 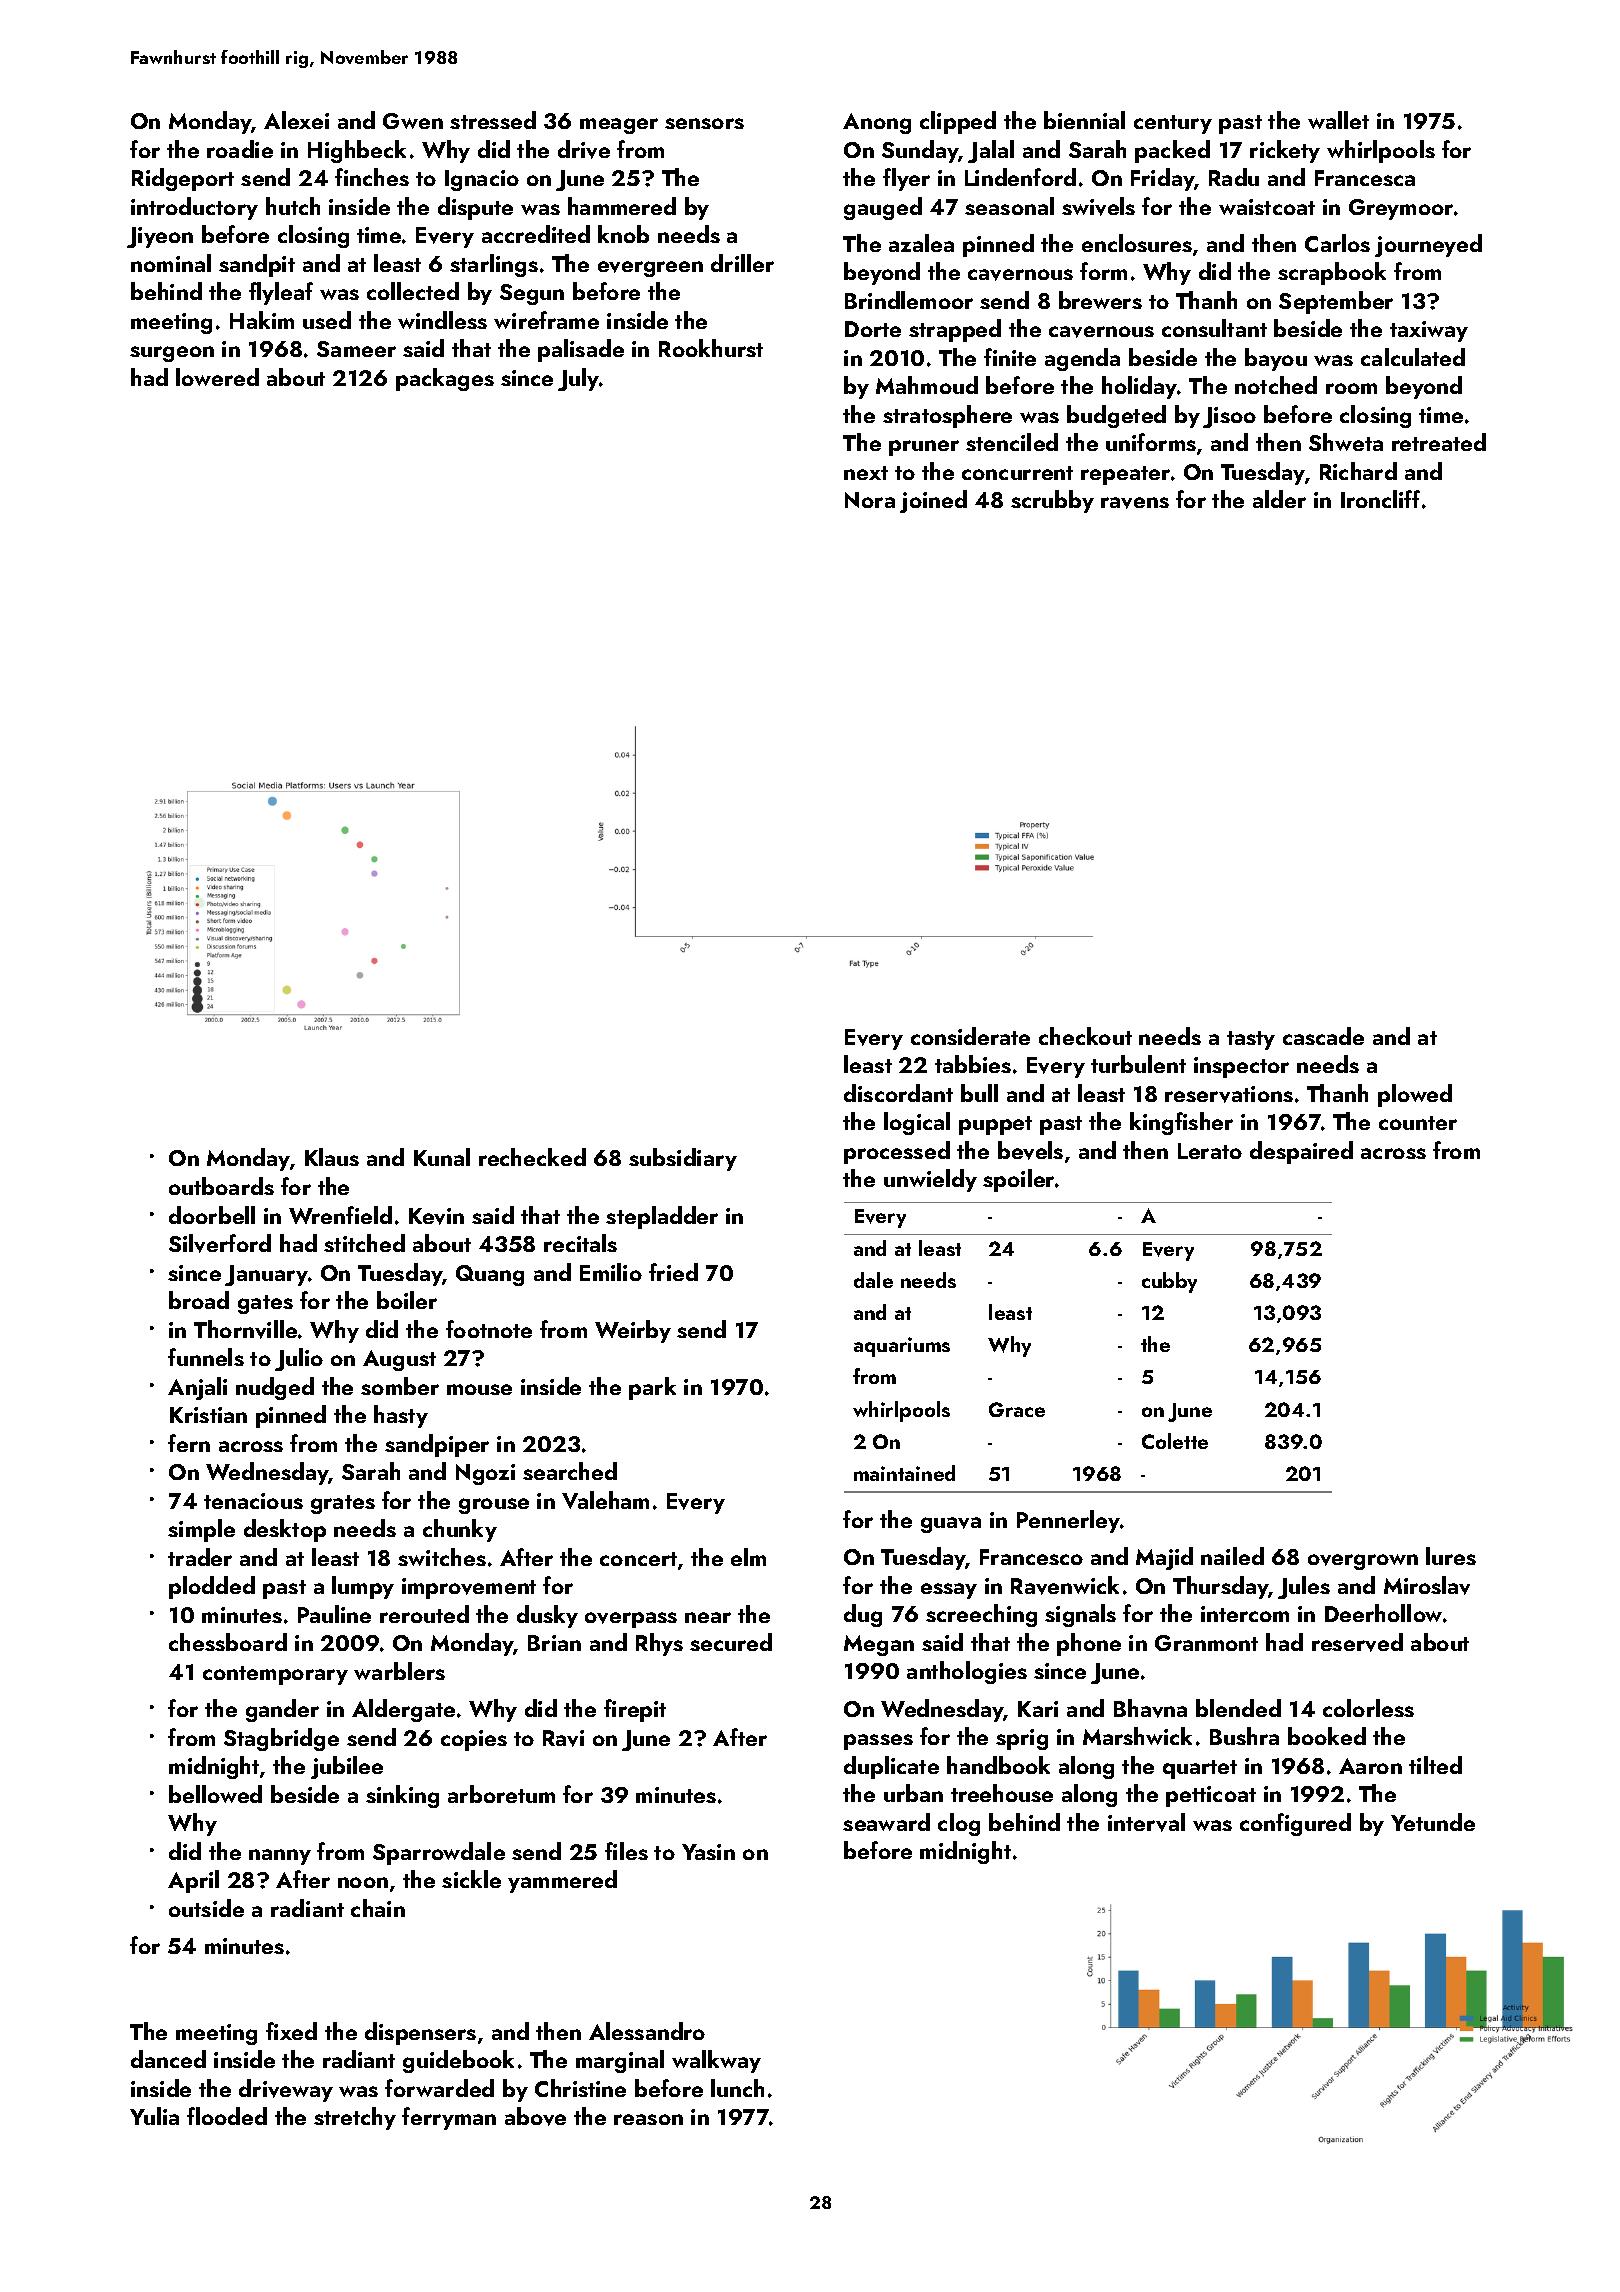 What do you see at coordinates (737, 2088) in the screenshot?
I see `lunch` at bounding box center [737, 2088].
